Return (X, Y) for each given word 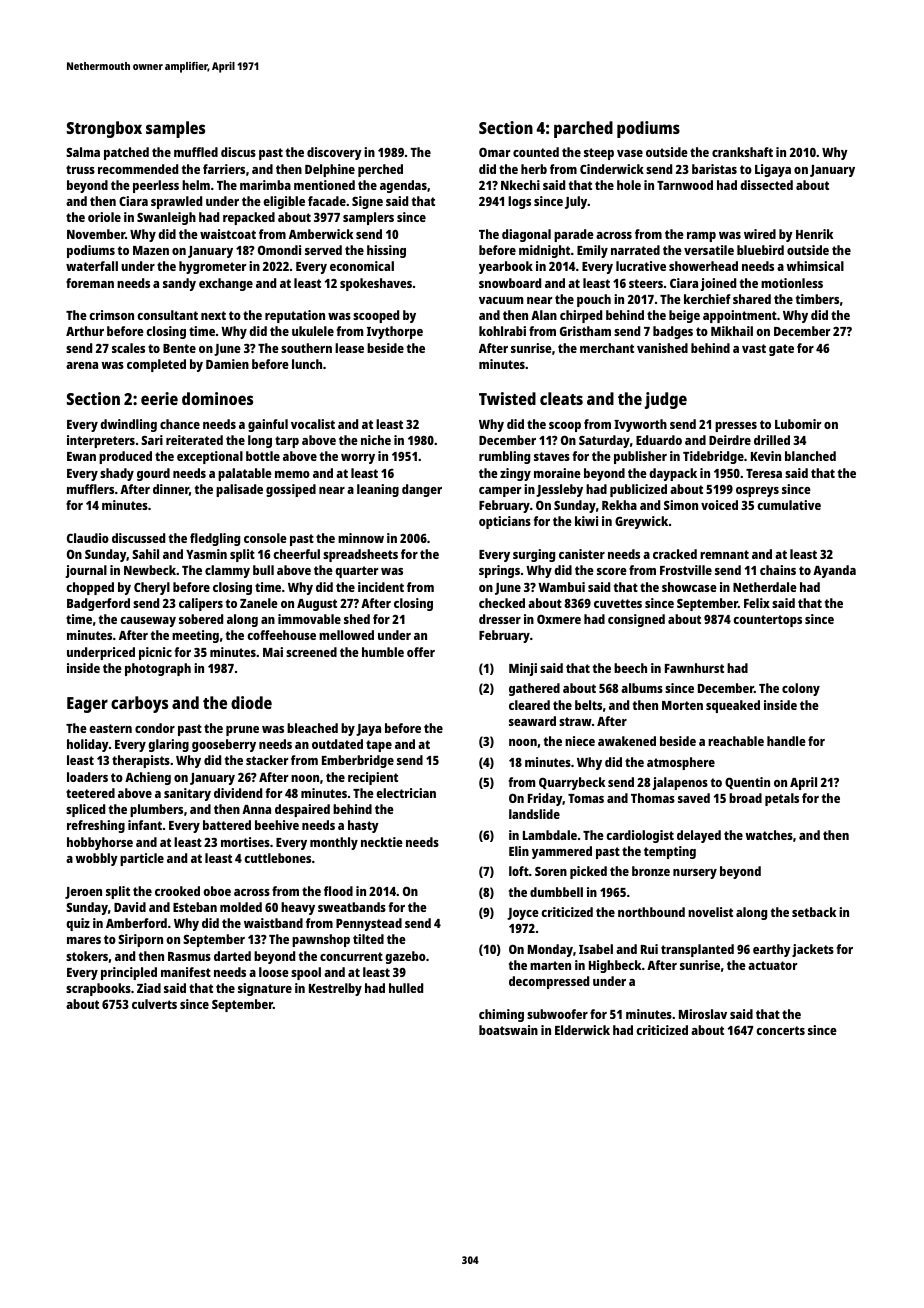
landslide (534, 814)
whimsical (815, 266)
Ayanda (834, 571)
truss (80, 169)
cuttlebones (277, 858)
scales (128, 348)
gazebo (405, 957)
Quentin (747, 783)
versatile (709, 250)
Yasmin (206, 554)
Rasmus (189, 956)
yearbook (506, 267)
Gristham (585, 331)
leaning (378, 490)
